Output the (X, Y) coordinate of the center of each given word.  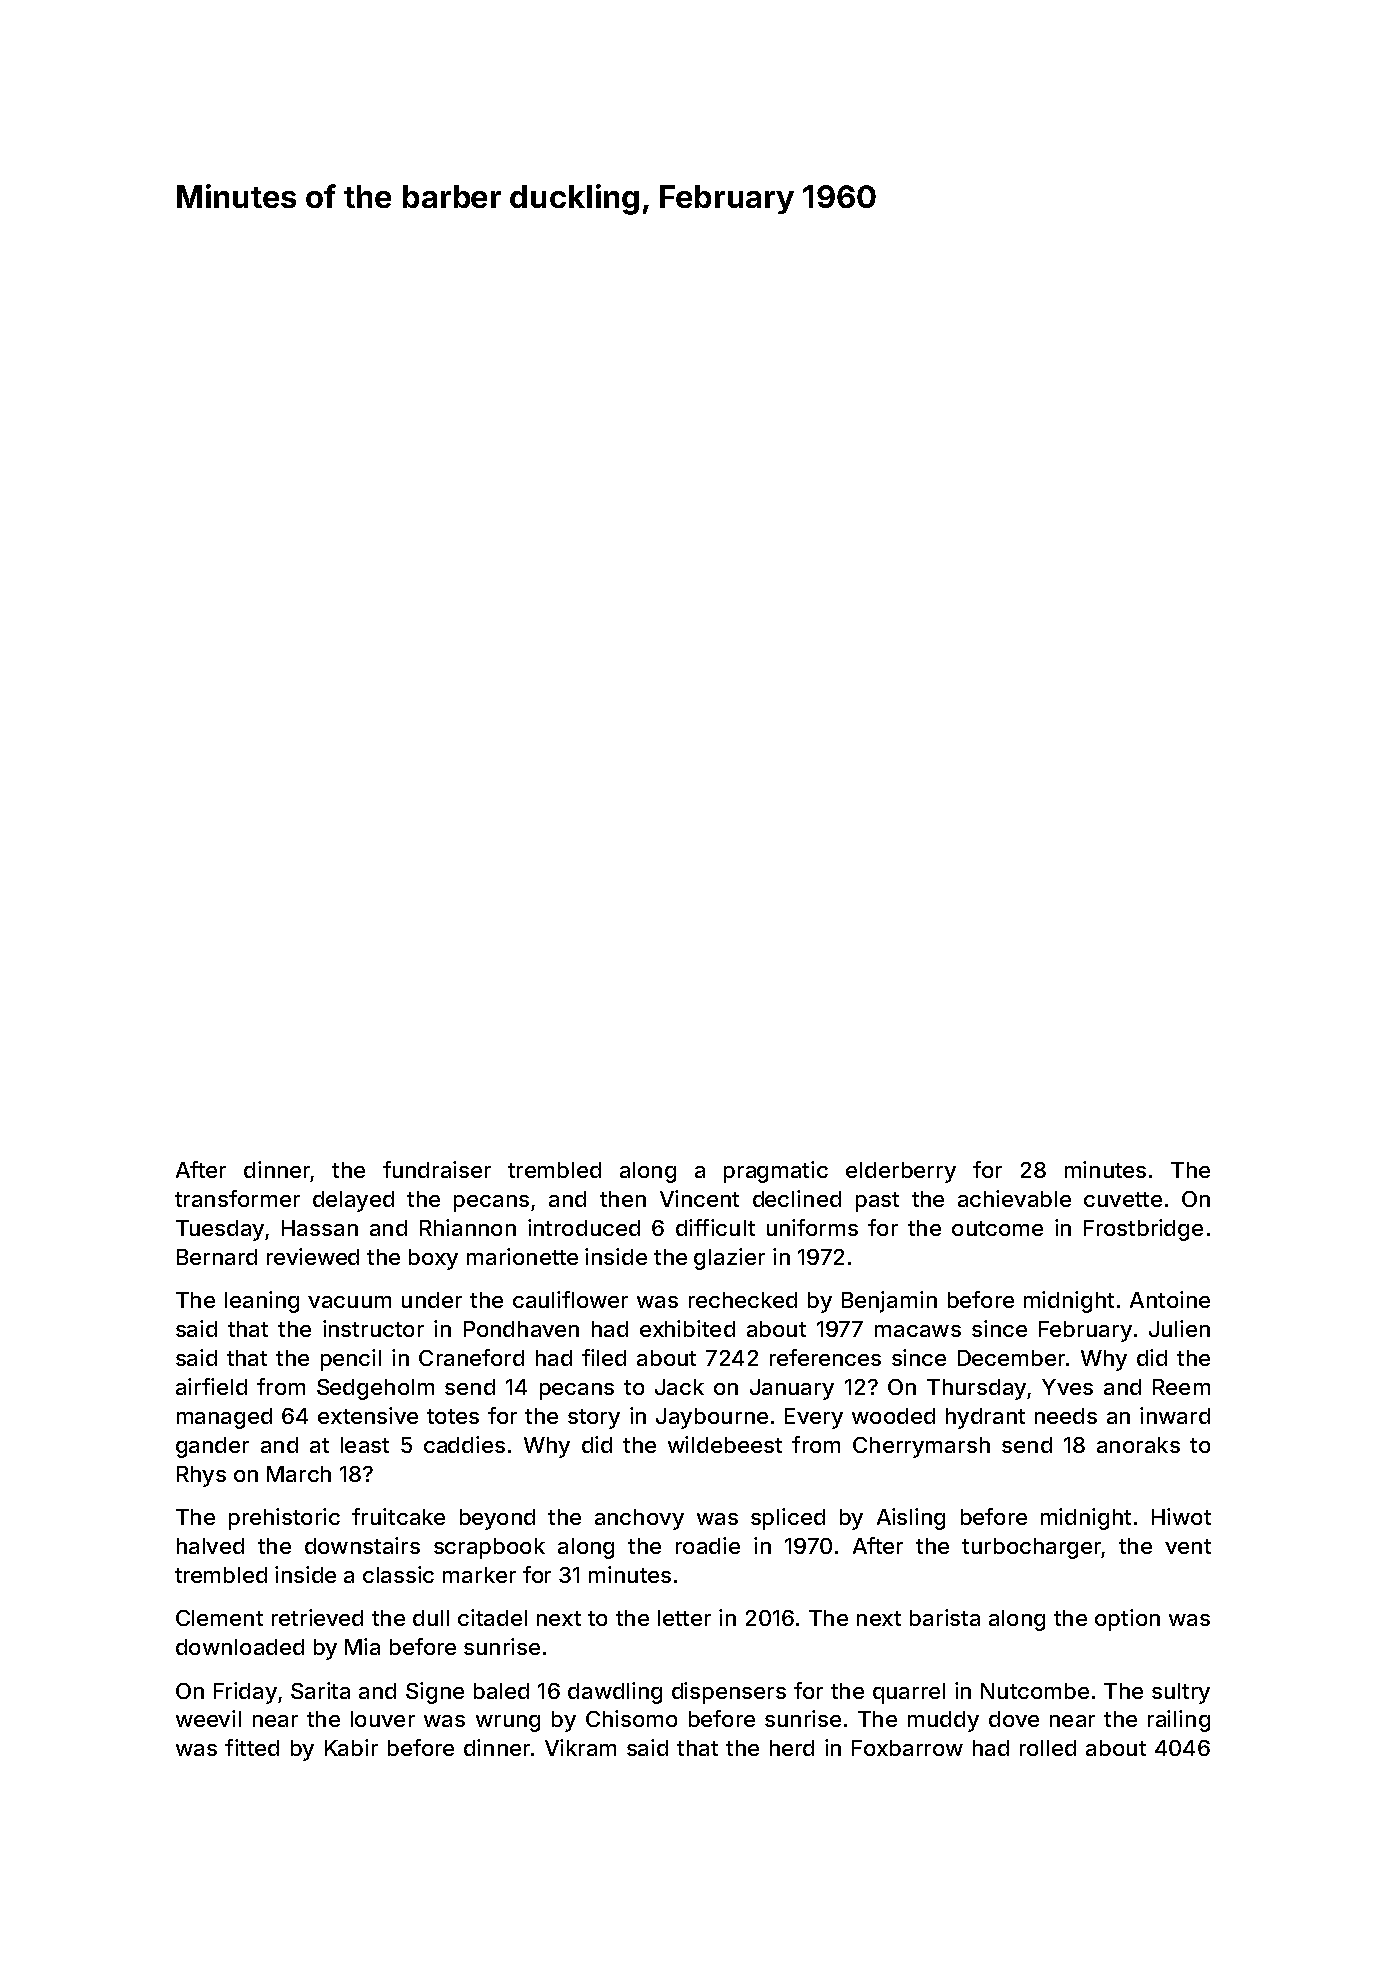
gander (212, 1447)
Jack (679, 1387)
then (623, 1199)
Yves (1067, 1387)
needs (1066, 1416)
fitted (252, 1747)
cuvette (1123, 1199)
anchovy (639, 1519)
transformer (237, 1198)
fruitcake (398, 1516)
